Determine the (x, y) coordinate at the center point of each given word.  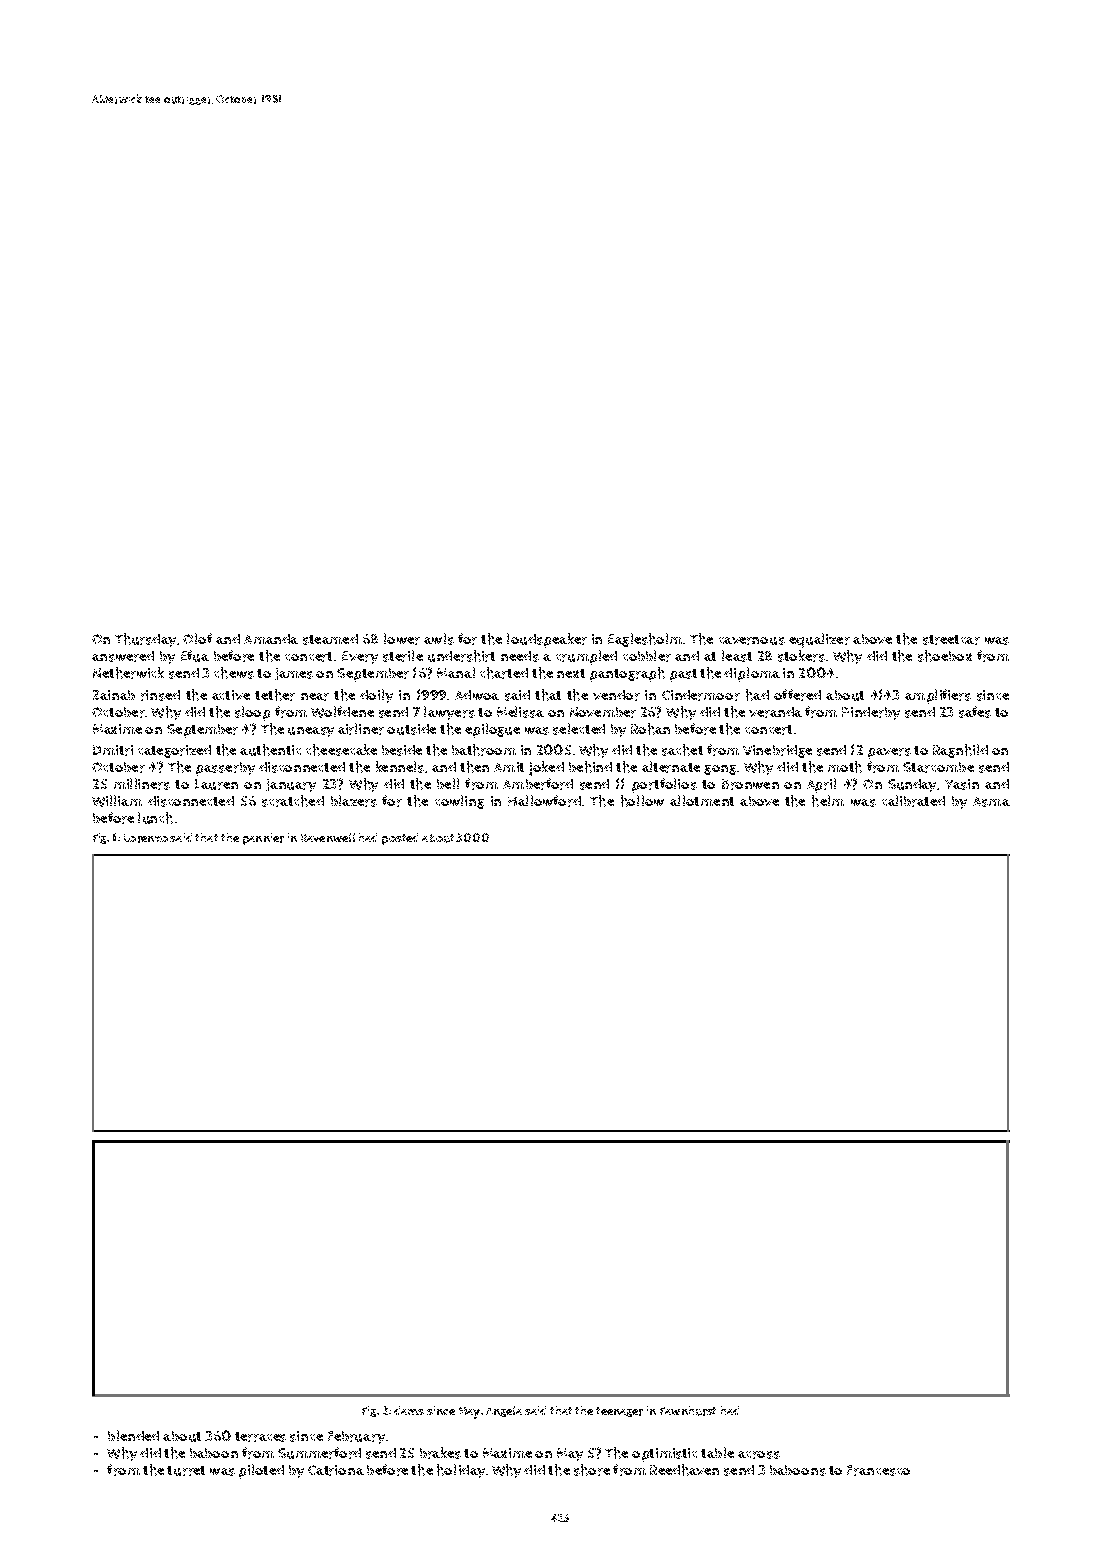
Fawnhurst (688, 1411)
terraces (260, 1437)
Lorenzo (146, 838)
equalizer (819, 640)
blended (133, 1435)
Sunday (912, 785)
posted (400, 839)
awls (439, 639)
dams (409, 1410)
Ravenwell (328, 837)
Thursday (145, 640)
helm (828, 801)
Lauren (216, 784)
